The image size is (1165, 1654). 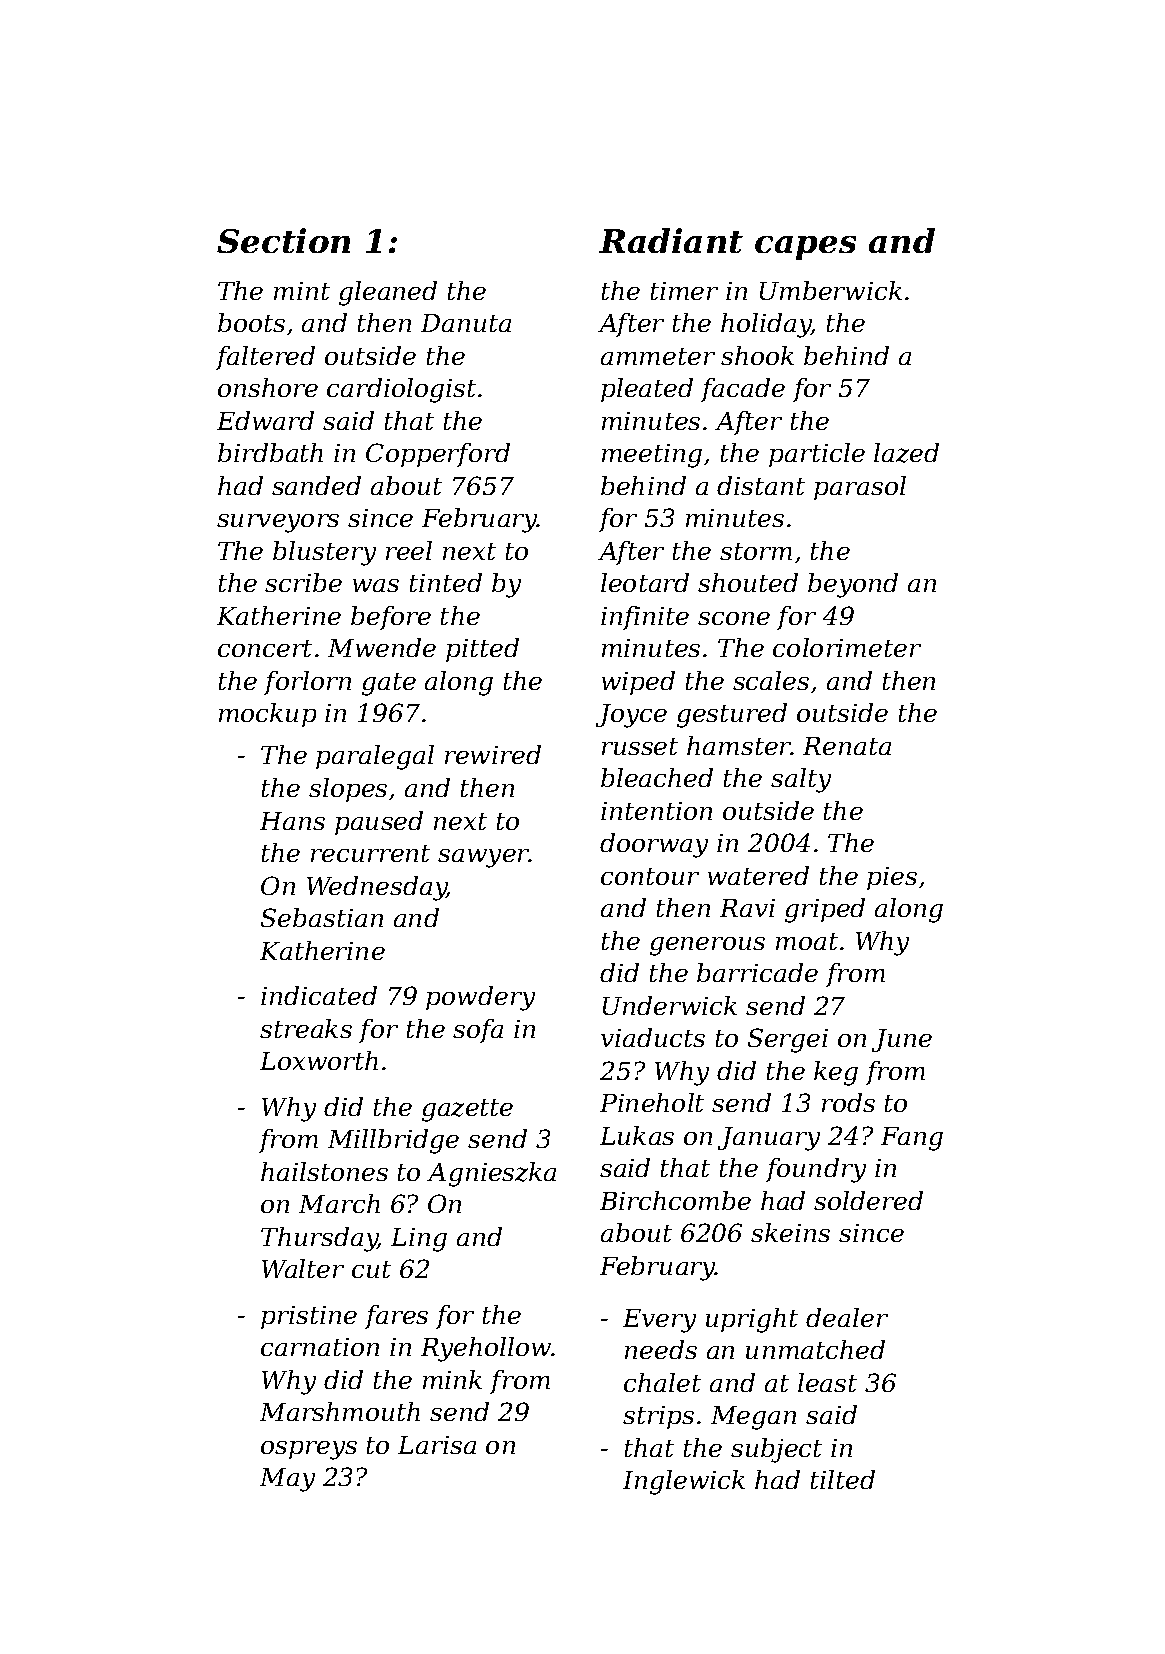 I want to click on Marshmouth, so click(x=340, y=1411).
